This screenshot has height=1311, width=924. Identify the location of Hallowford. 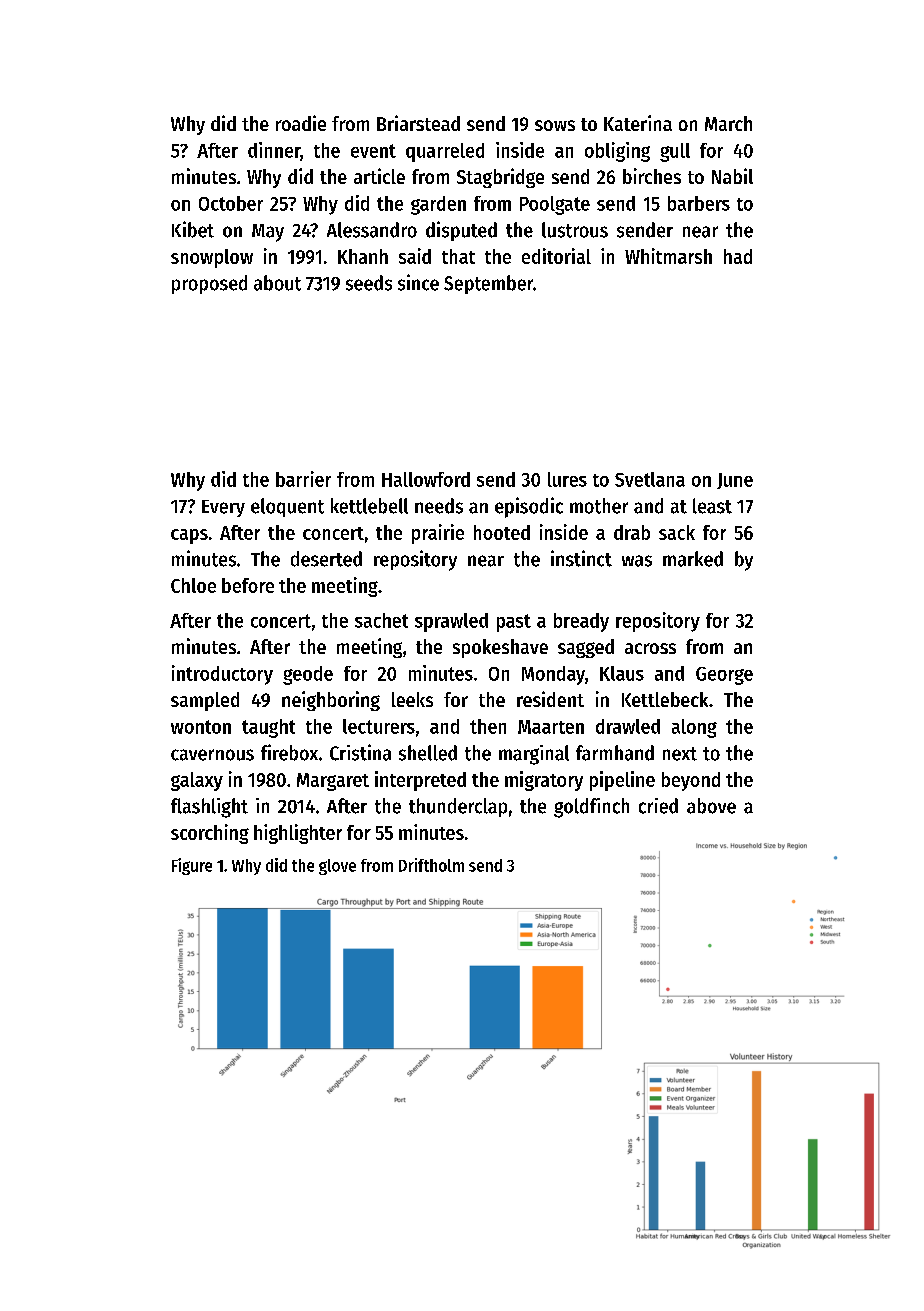
(426, 479).
